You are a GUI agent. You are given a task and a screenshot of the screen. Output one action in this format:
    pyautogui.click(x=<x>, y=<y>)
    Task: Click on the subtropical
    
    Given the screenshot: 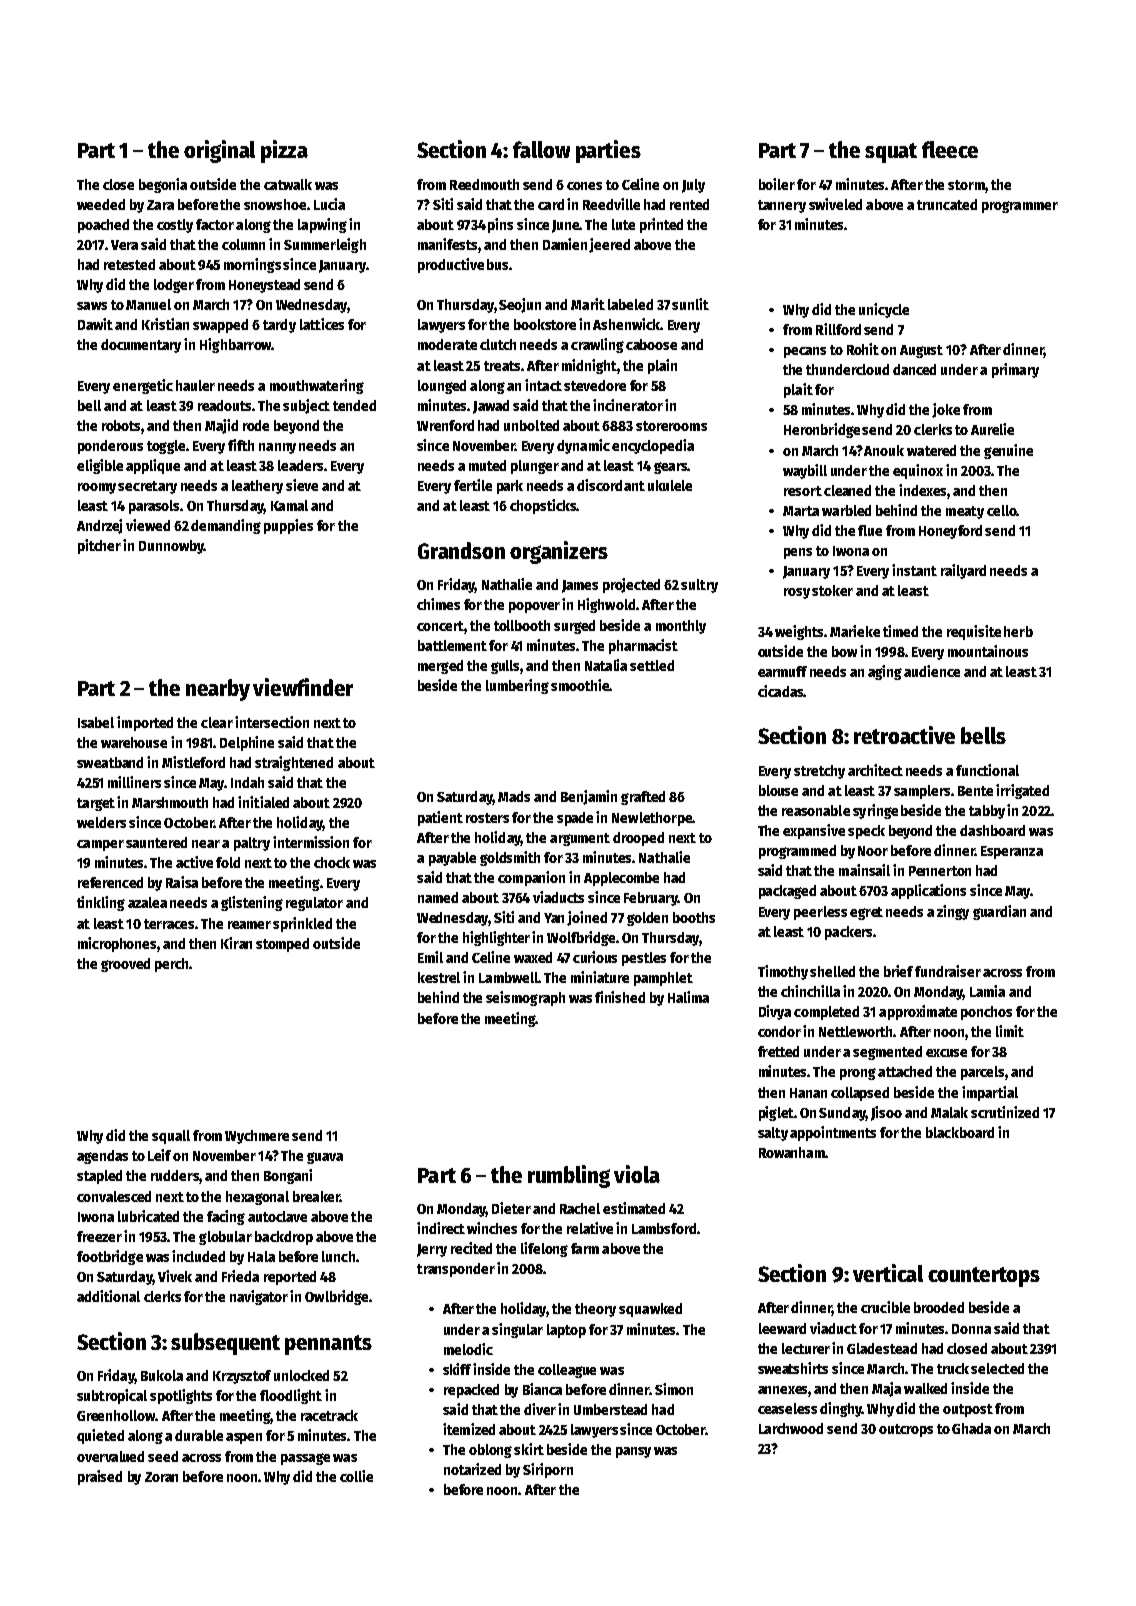 What is the action you would take?
    pyautogui.click(x=112, y=1396)
